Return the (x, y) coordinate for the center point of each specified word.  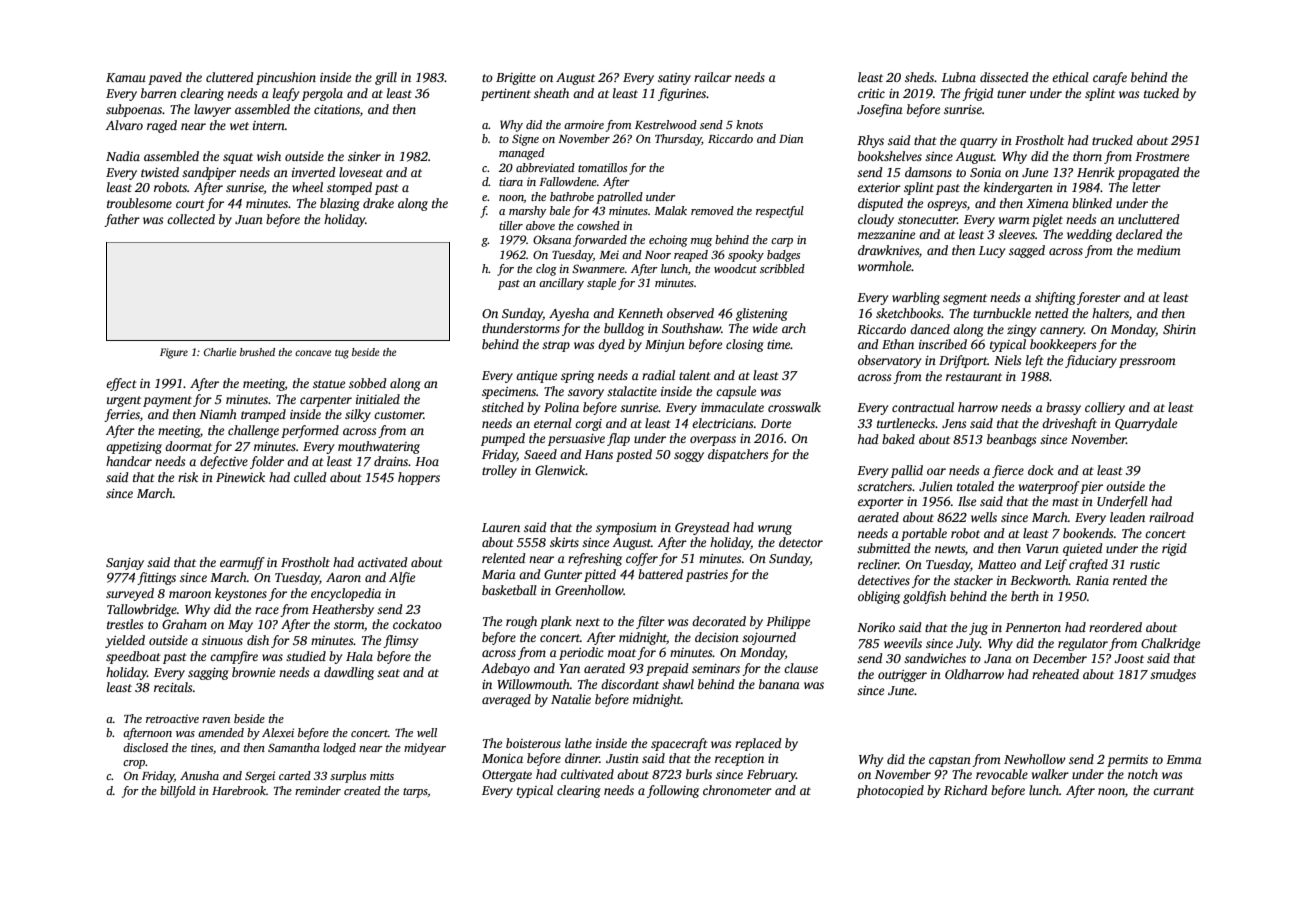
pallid (907, 471)
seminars (716, 668)
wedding (1089, 235)
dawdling (349, 673)
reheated (1055, 674)
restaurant (974, 377)
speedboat (133, 657)
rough (521, 622)
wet (239, 126)
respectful (780, 212)
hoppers (419, 478)
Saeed (540, 454)
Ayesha (569, 314)
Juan (249, 219)
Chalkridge (1170, 644)
